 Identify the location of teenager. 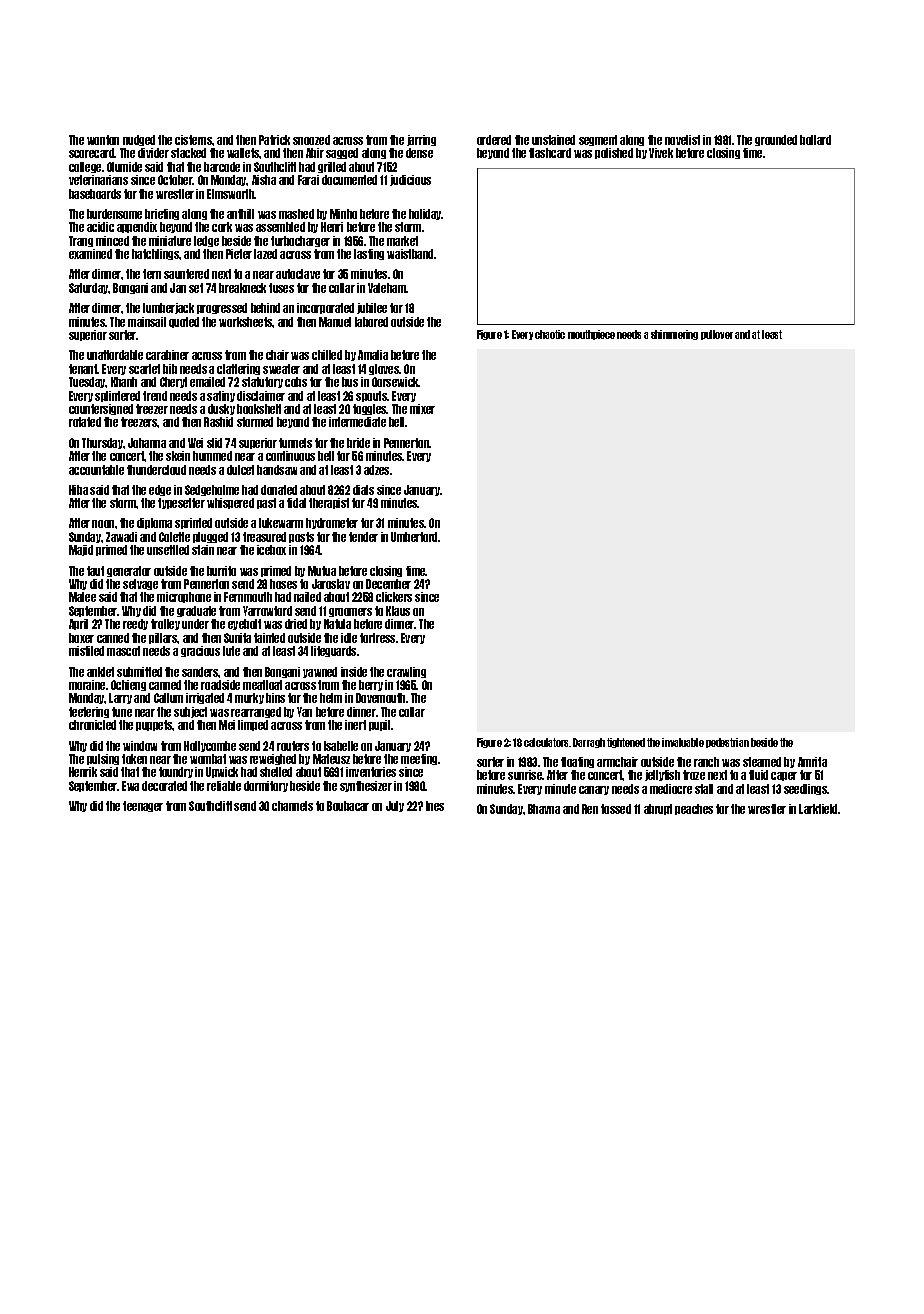
(143, 806).
